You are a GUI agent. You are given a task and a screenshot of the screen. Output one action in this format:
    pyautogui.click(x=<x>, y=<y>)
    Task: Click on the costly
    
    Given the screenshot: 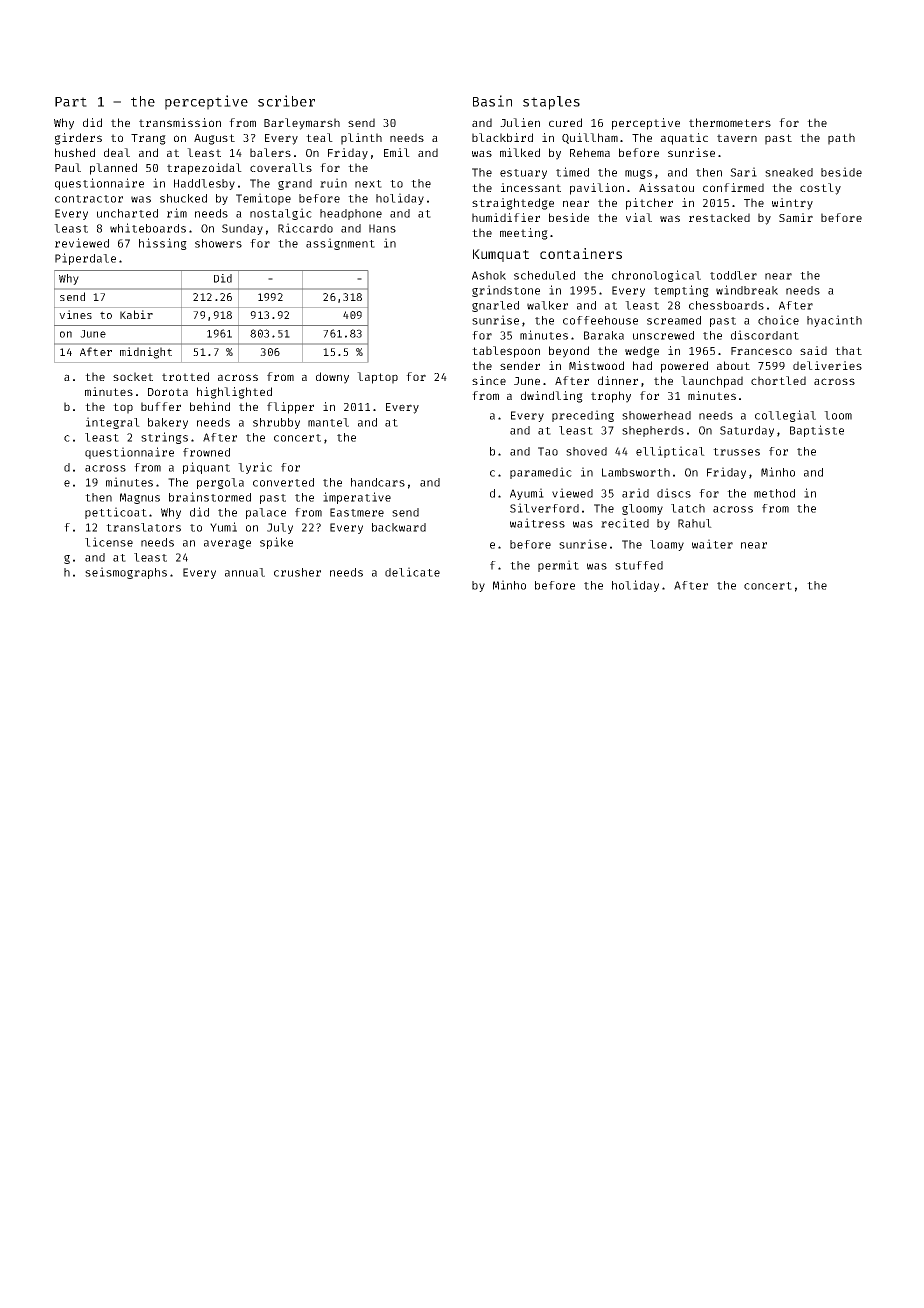 What is the action you would take?
    pyautogui.click(x=820, y=189)
